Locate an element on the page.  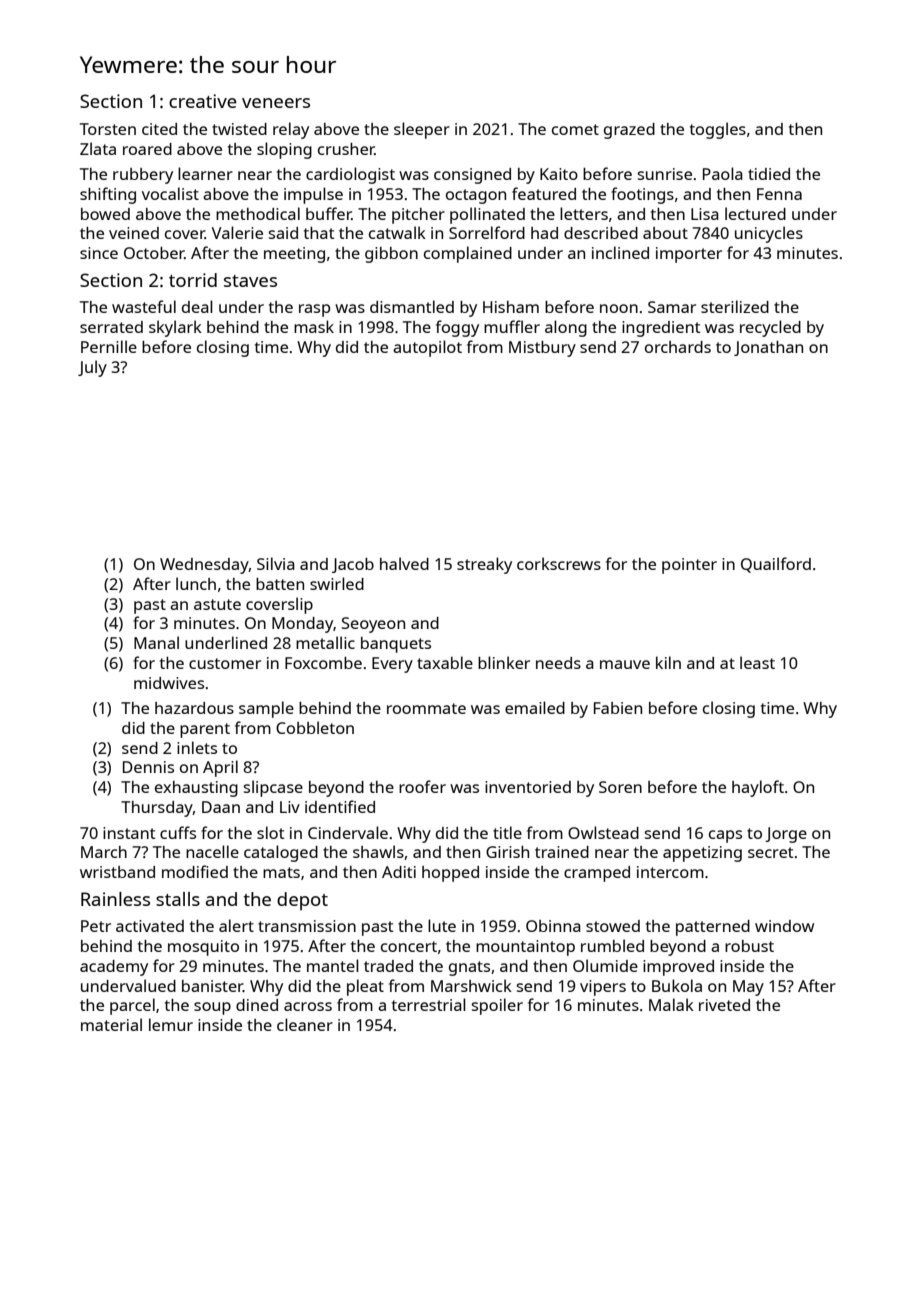
corkscrews is located at coordinates (559, 563).
